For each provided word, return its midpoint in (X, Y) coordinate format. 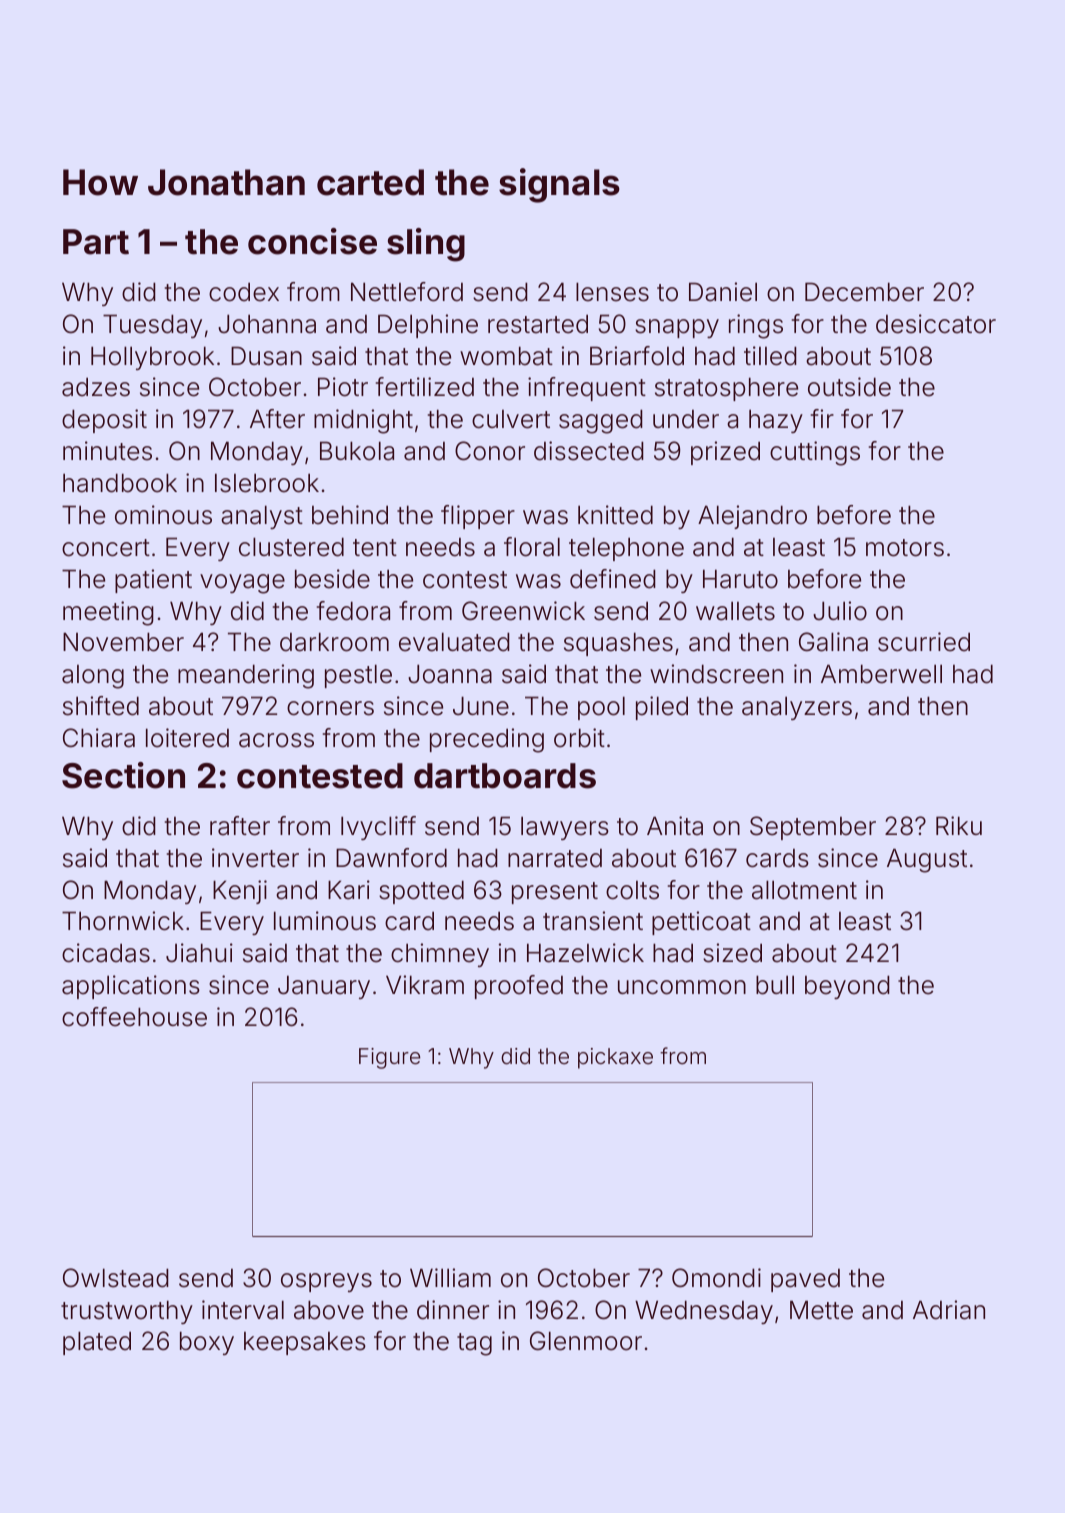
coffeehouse (134, 1017)
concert (106, 548)
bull (775, 985)
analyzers (797, 708)
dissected (589, 451)
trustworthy (127, 1312)
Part (96, 242)
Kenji (240, 892)
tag (474, 1344)
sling (426, 245)
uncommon (682, 987)
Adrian (949, 1310)
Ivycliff (378, 828)
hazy (776, 421)
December (864, 292)
